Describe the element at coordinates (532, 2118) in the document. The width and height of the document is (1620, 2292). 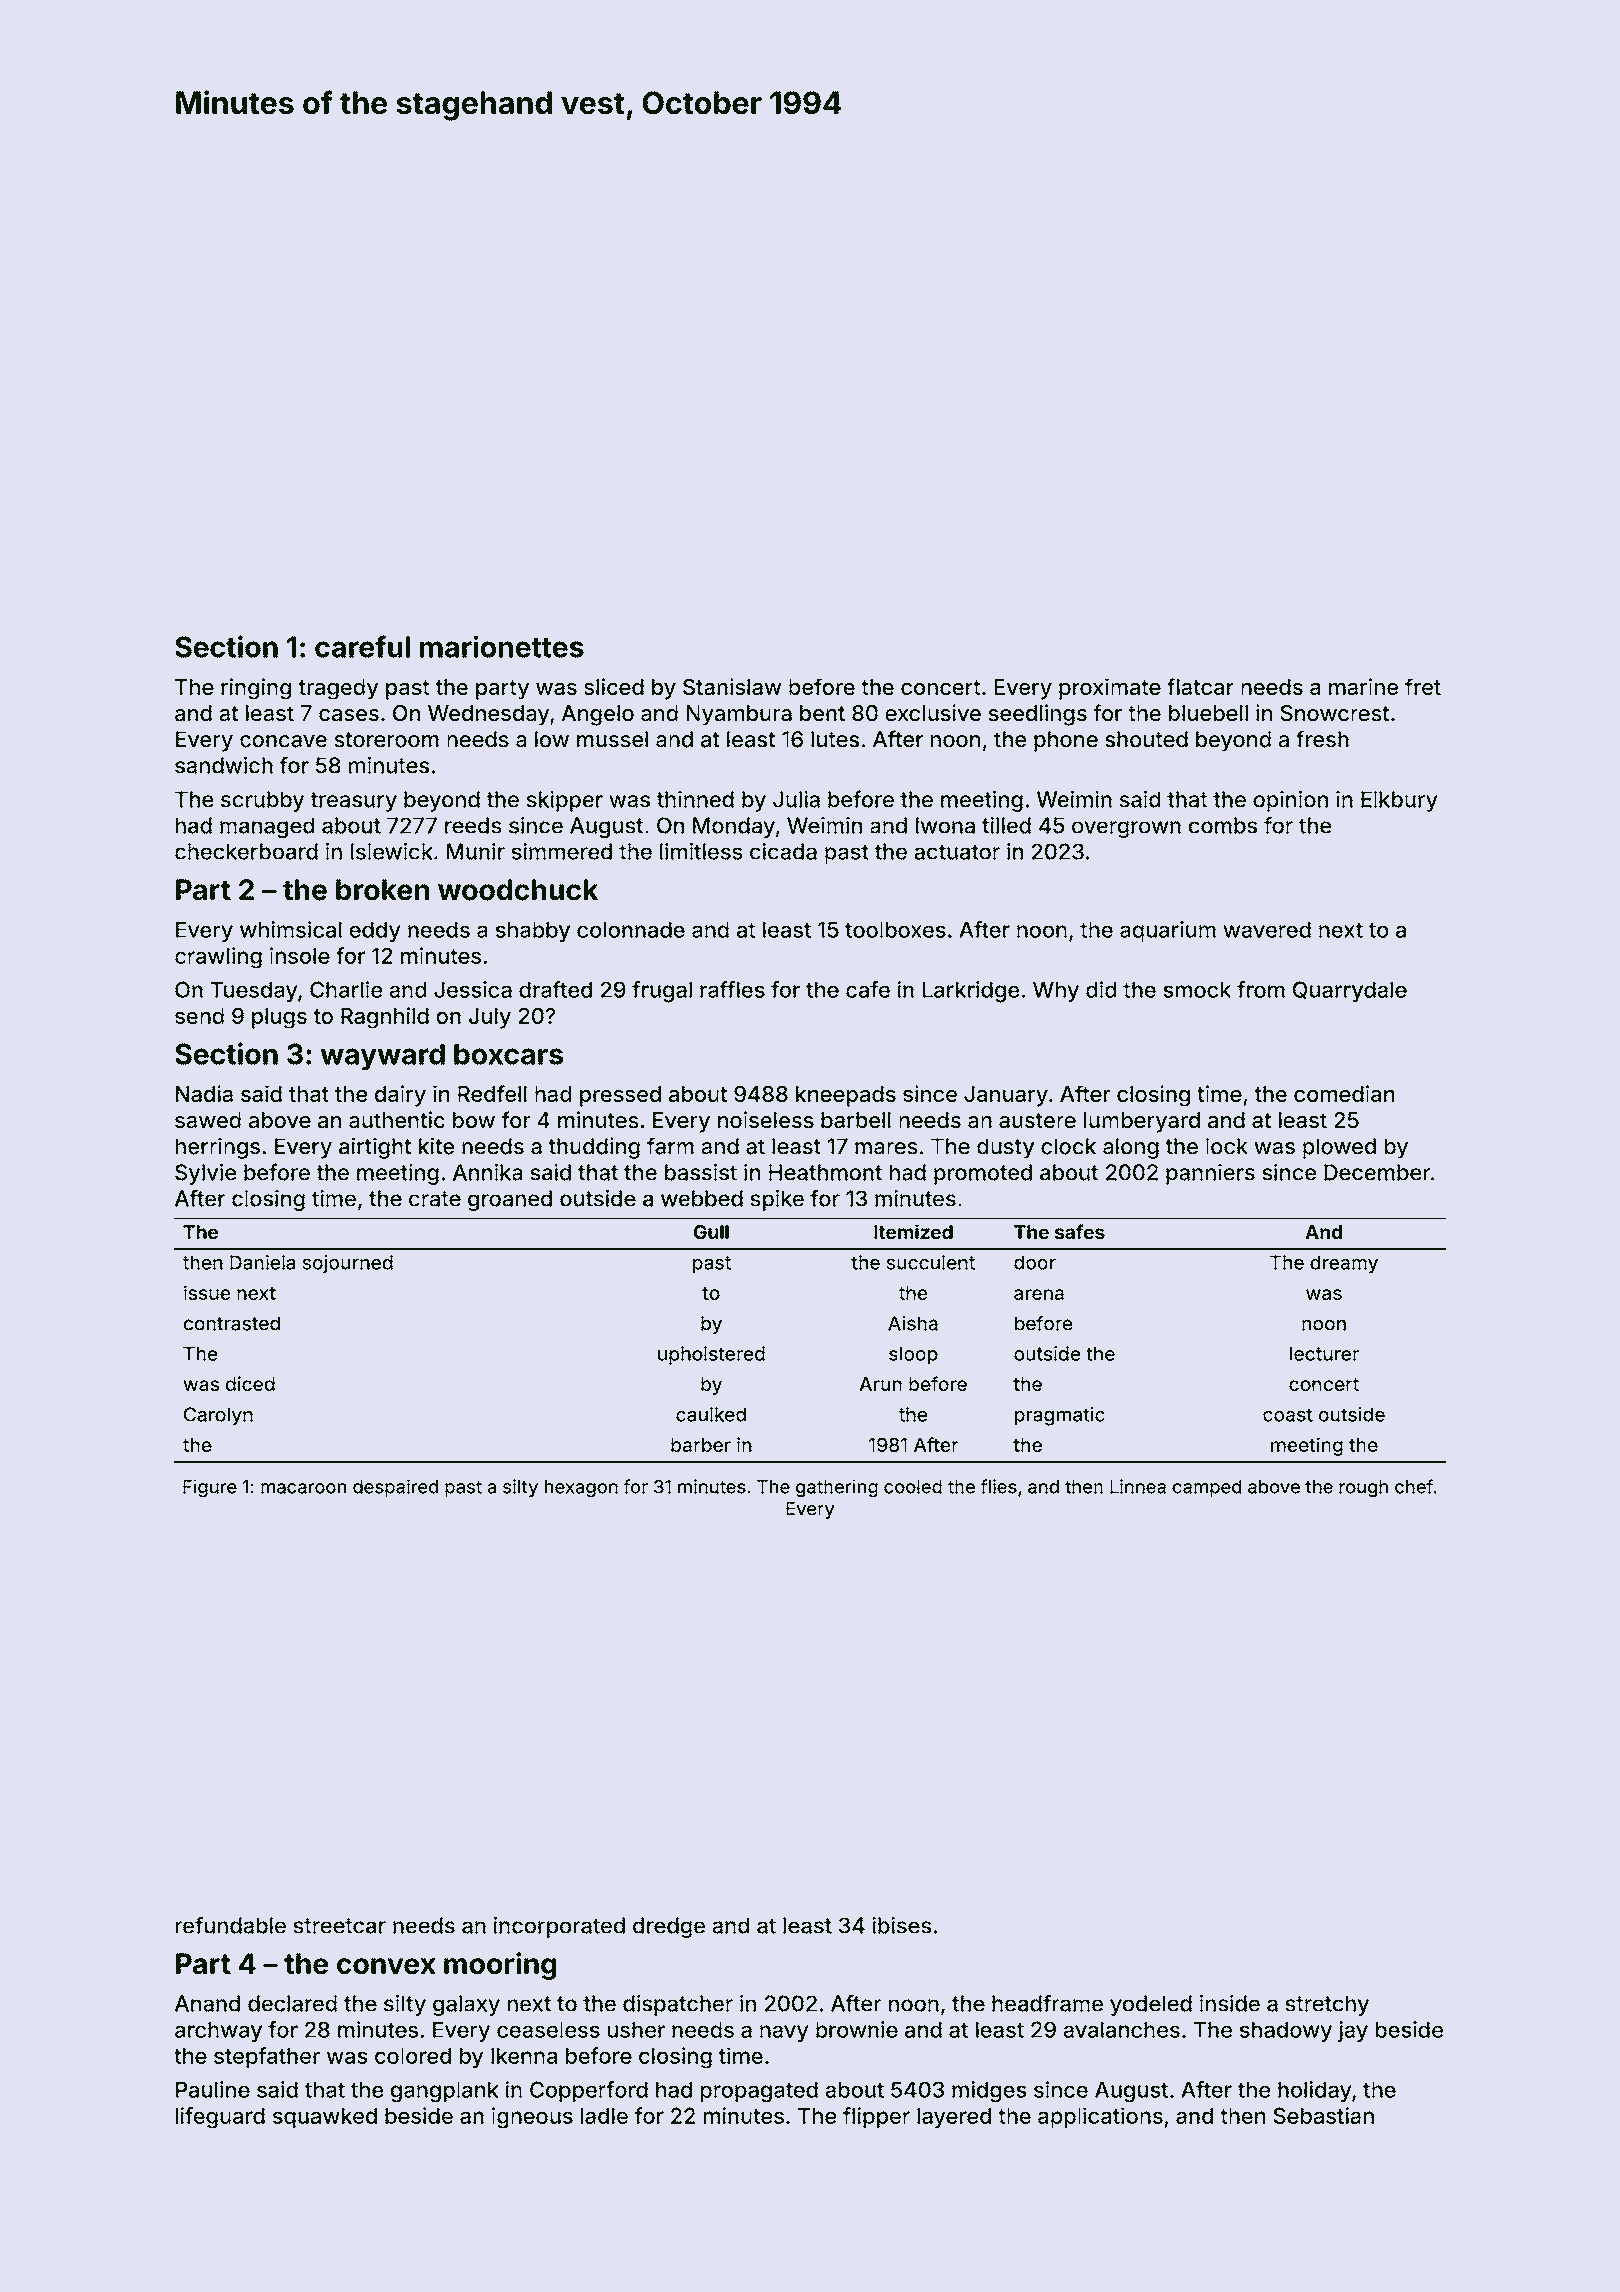
I see `igneous` at that location.
